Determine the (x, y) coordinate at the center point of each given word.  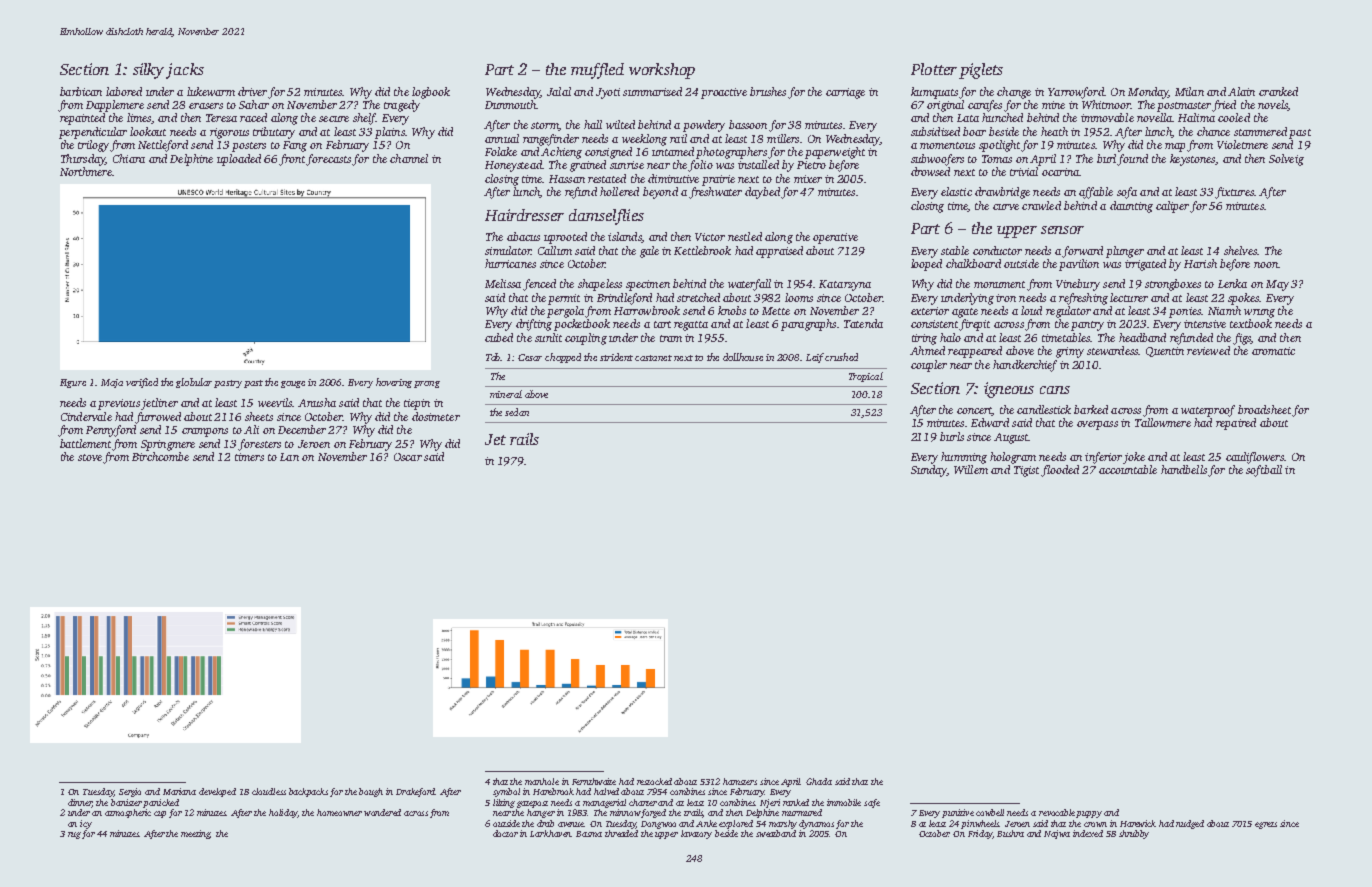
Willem (971, 469)
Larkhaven (551, 833)
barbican (81, 91)
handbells (1184, 469)
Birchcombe (160, 456)
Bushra (1010, 833)
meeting (196, 834)
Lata (968, 118)
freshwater (715, 193)
